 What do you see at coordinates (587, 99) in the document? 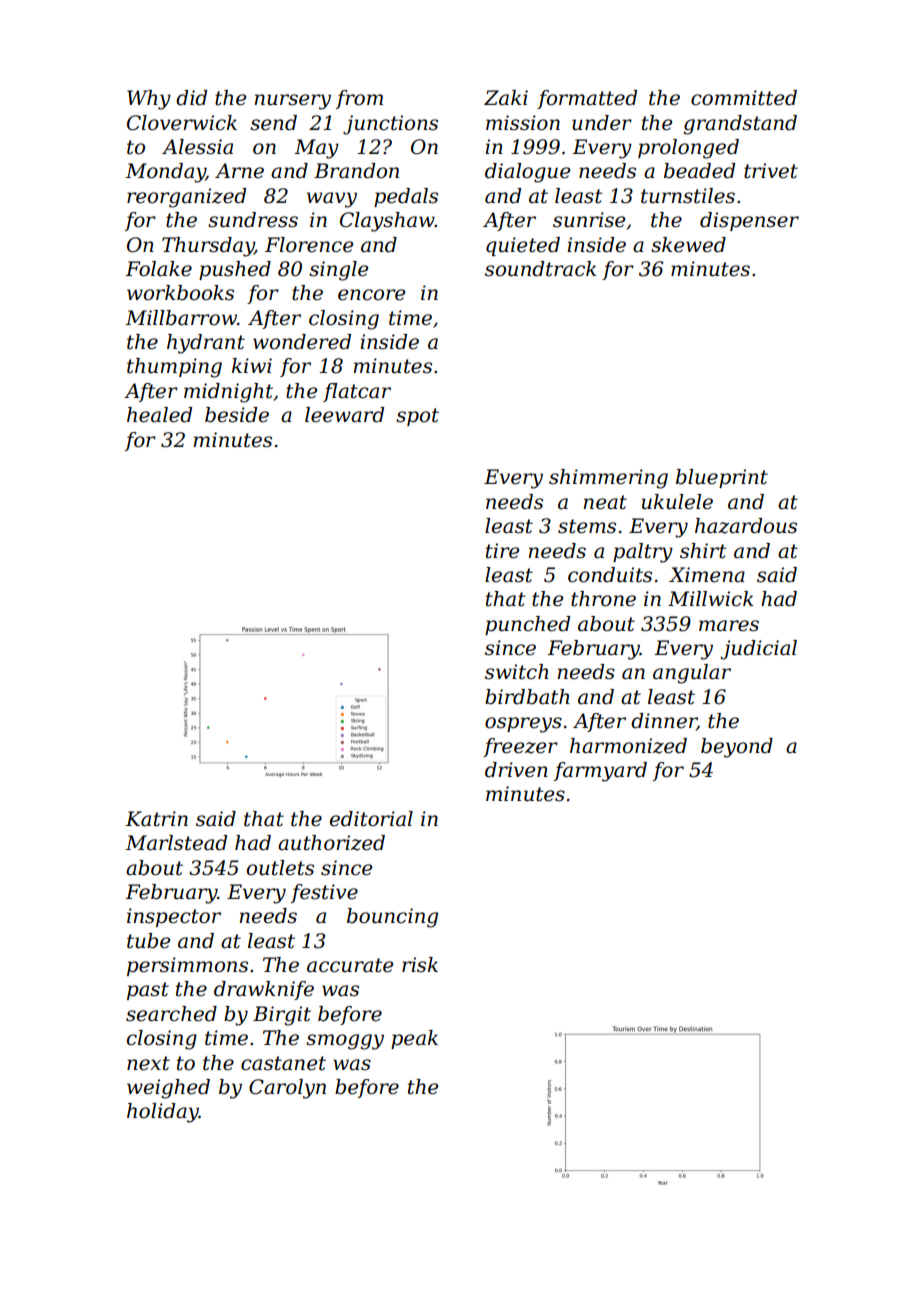
I see `formatted` at bounding box center [587, 99].
